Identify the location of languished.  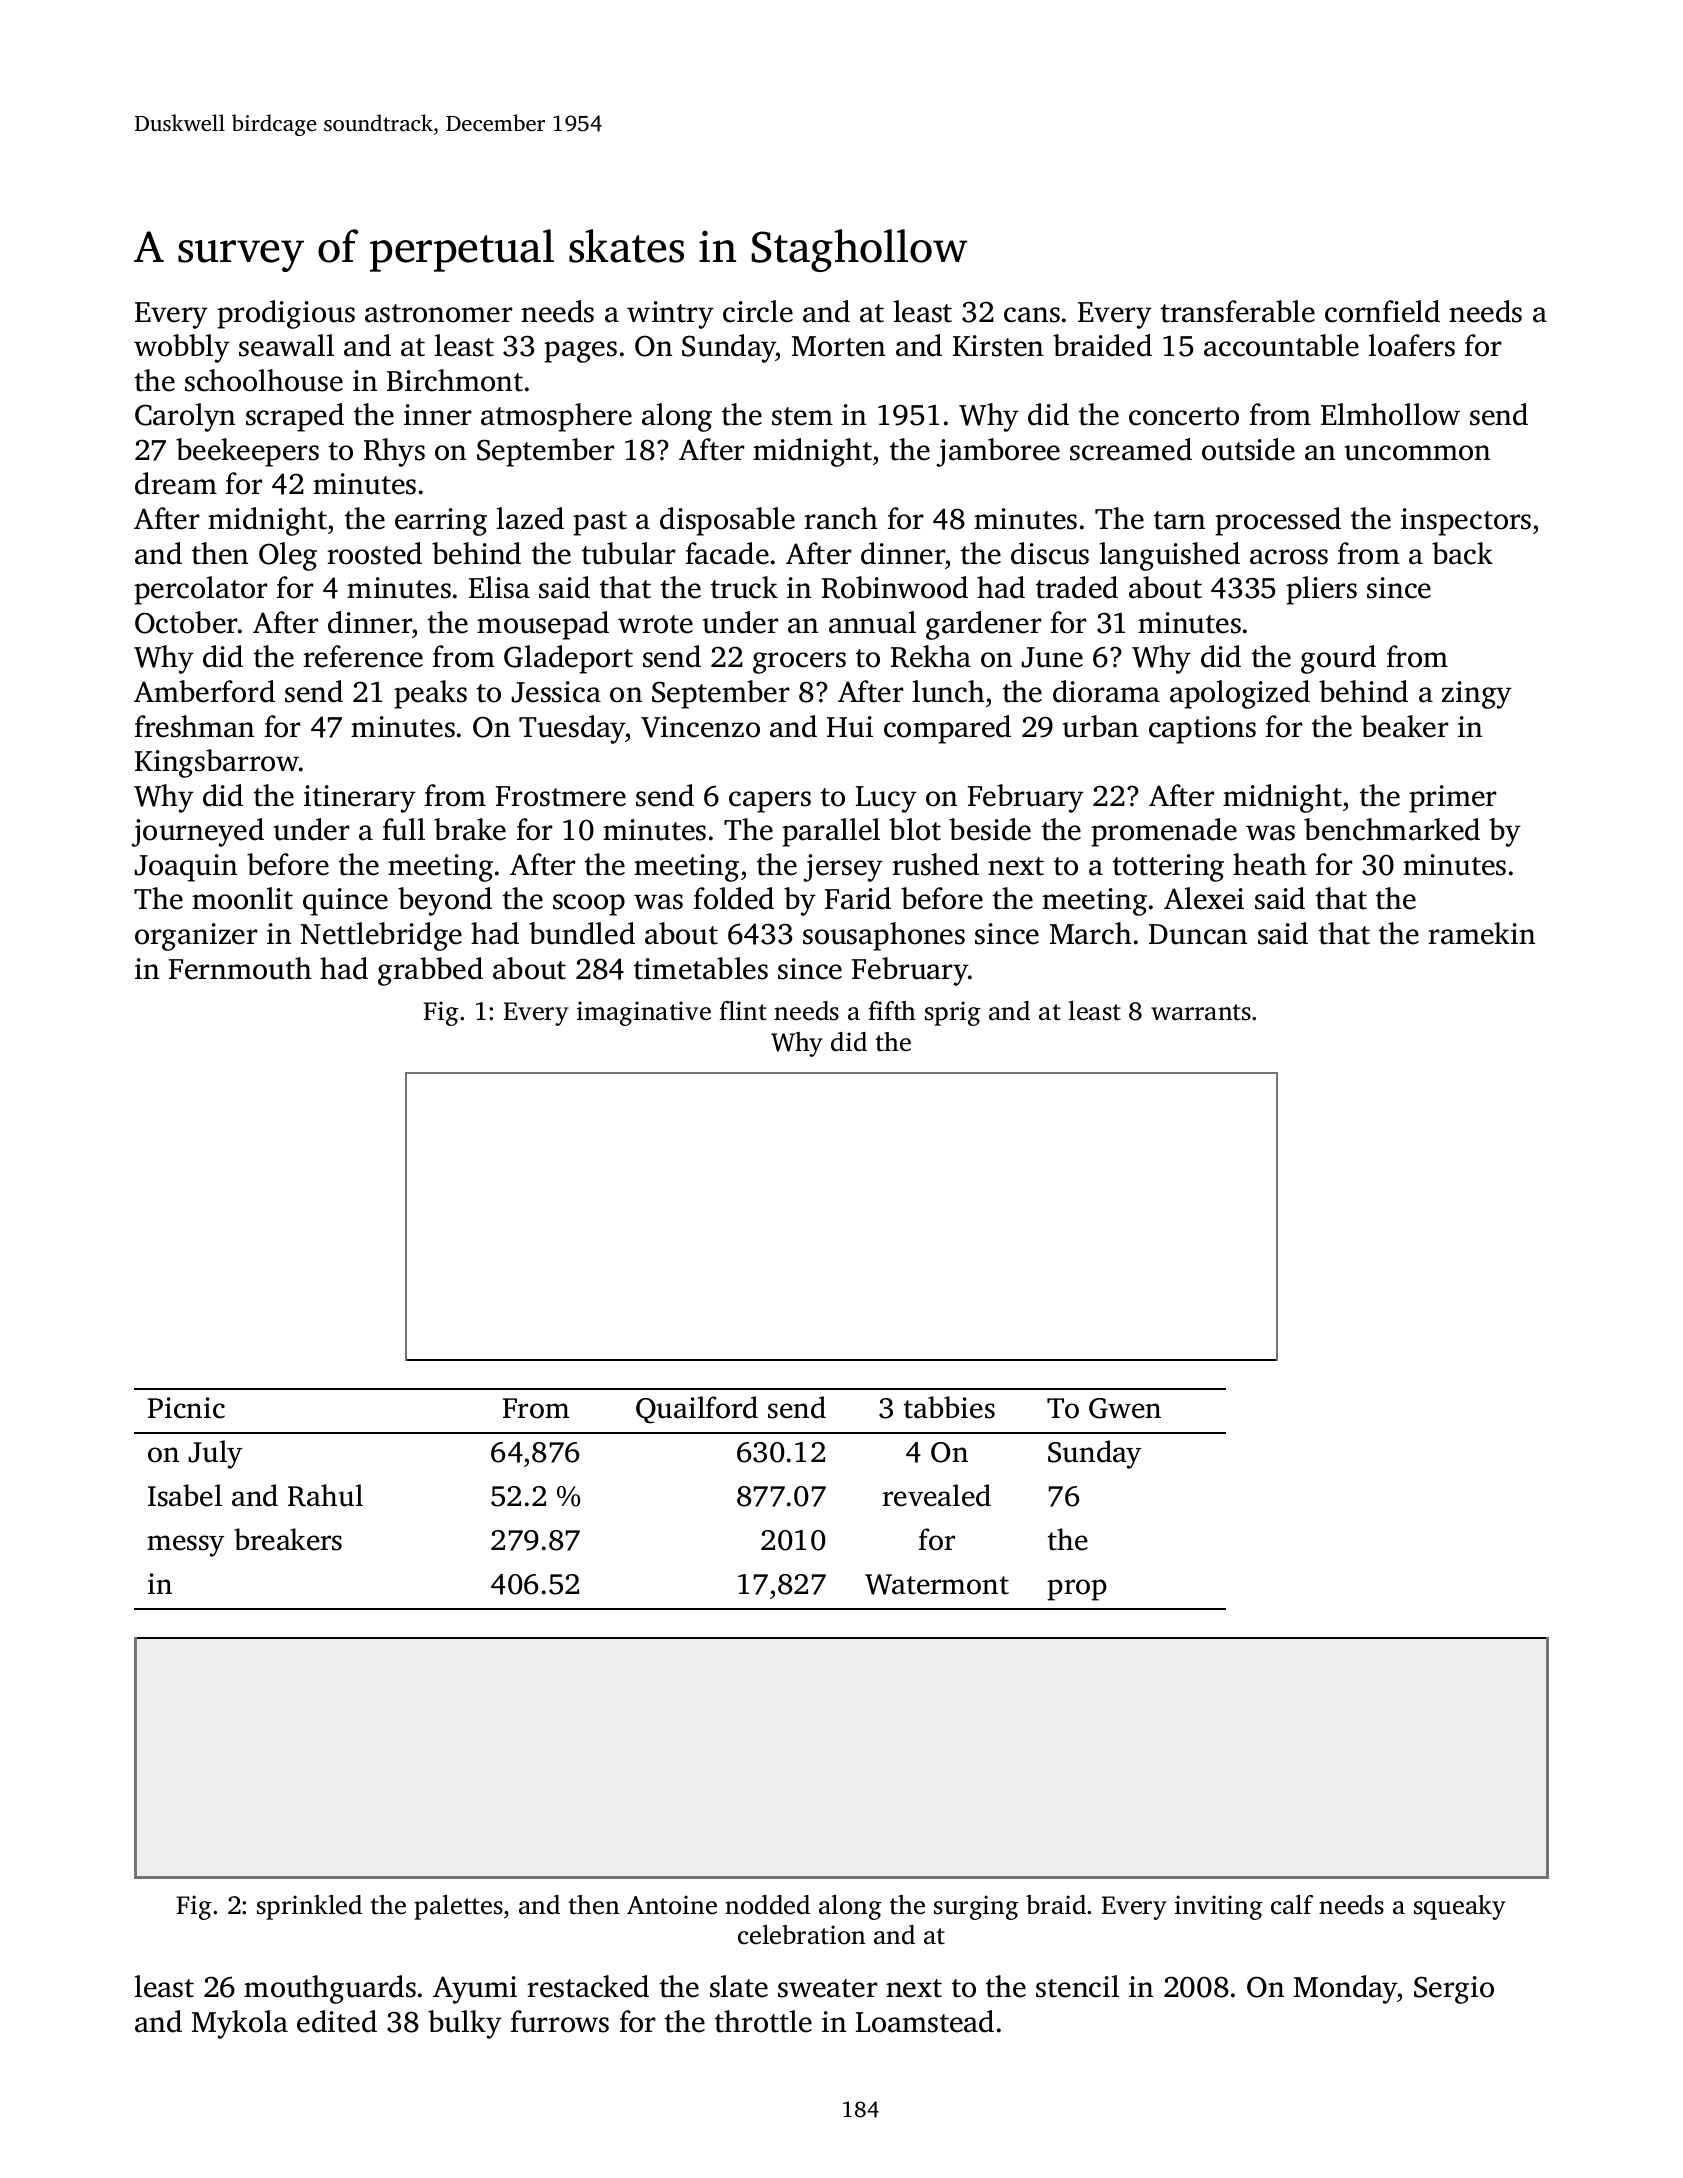
(1170, 556).
